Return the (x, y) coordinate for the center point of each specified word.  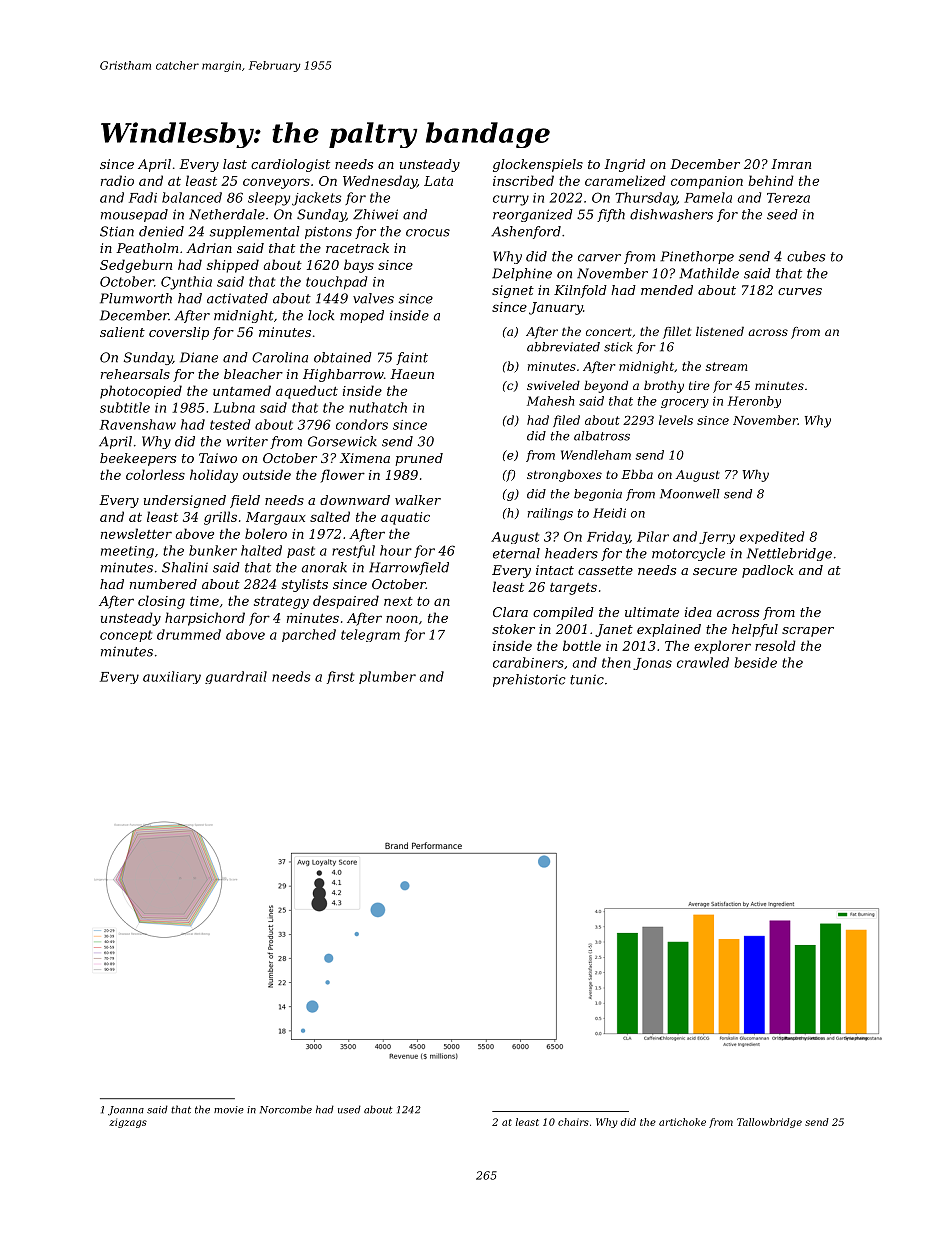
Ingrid (624, 165)
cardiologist (290, 165)
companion (707, 182)
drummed (189, 634)
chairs (573, 1122)
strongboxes (564, 475)
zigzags (128, 1123)
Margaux (275, 518)
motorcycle (688, 554)
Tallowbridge (769, 1123)
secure (715, 571)
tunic (587, 679)
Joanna (126, 1111)
